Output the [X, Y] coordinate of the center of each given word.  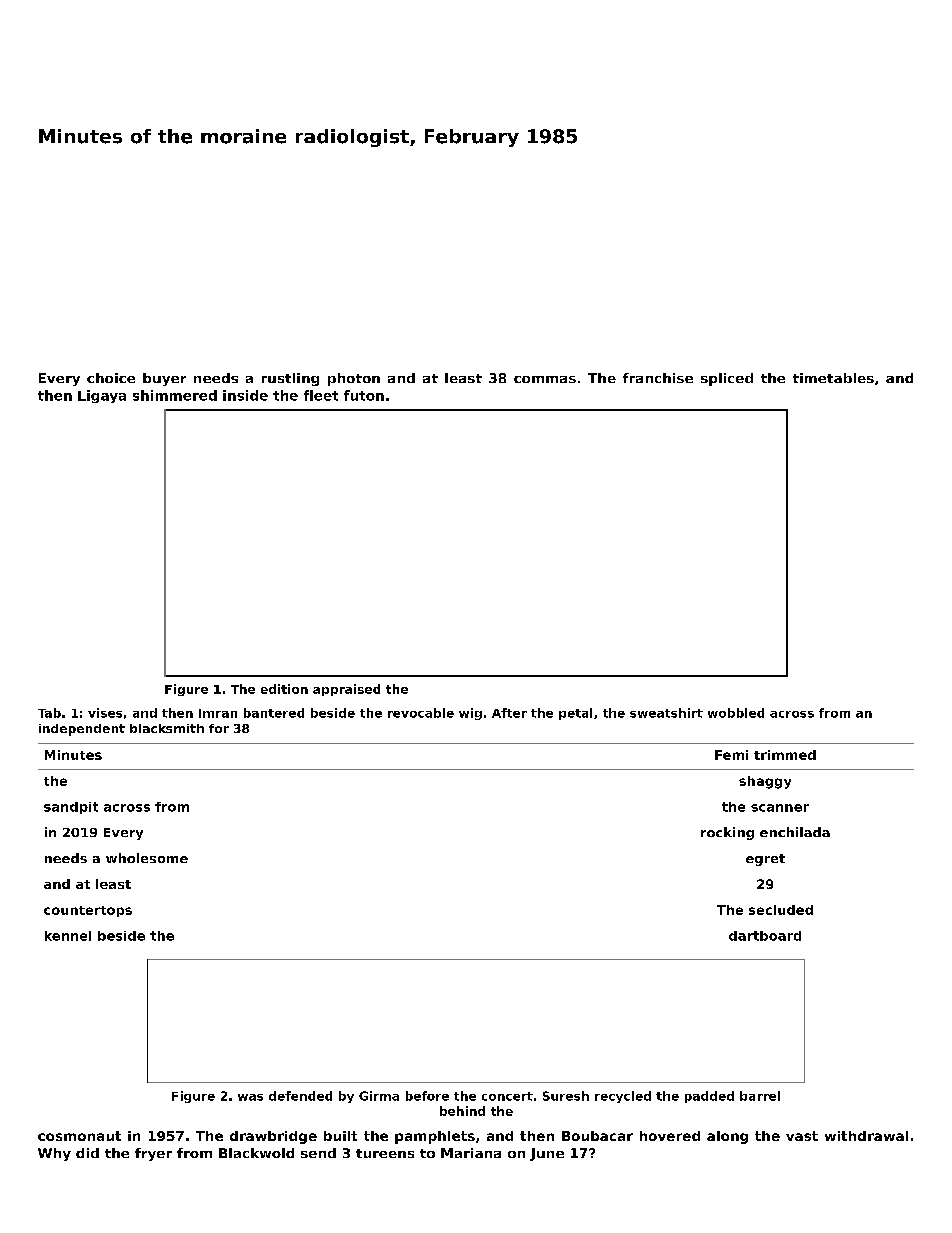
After [509, 713]
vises [105, 713]
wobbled [736, 713]
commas [545, 379]
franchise [658, 378]
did [87, 1153]
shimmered [175, 395]
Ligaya [102, 396]
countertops [88, 911]
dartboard [765, 936]
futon [364, 395]
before [427, 1096]
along [727, 1137]
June [547, 1154]
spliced [727, 379]
